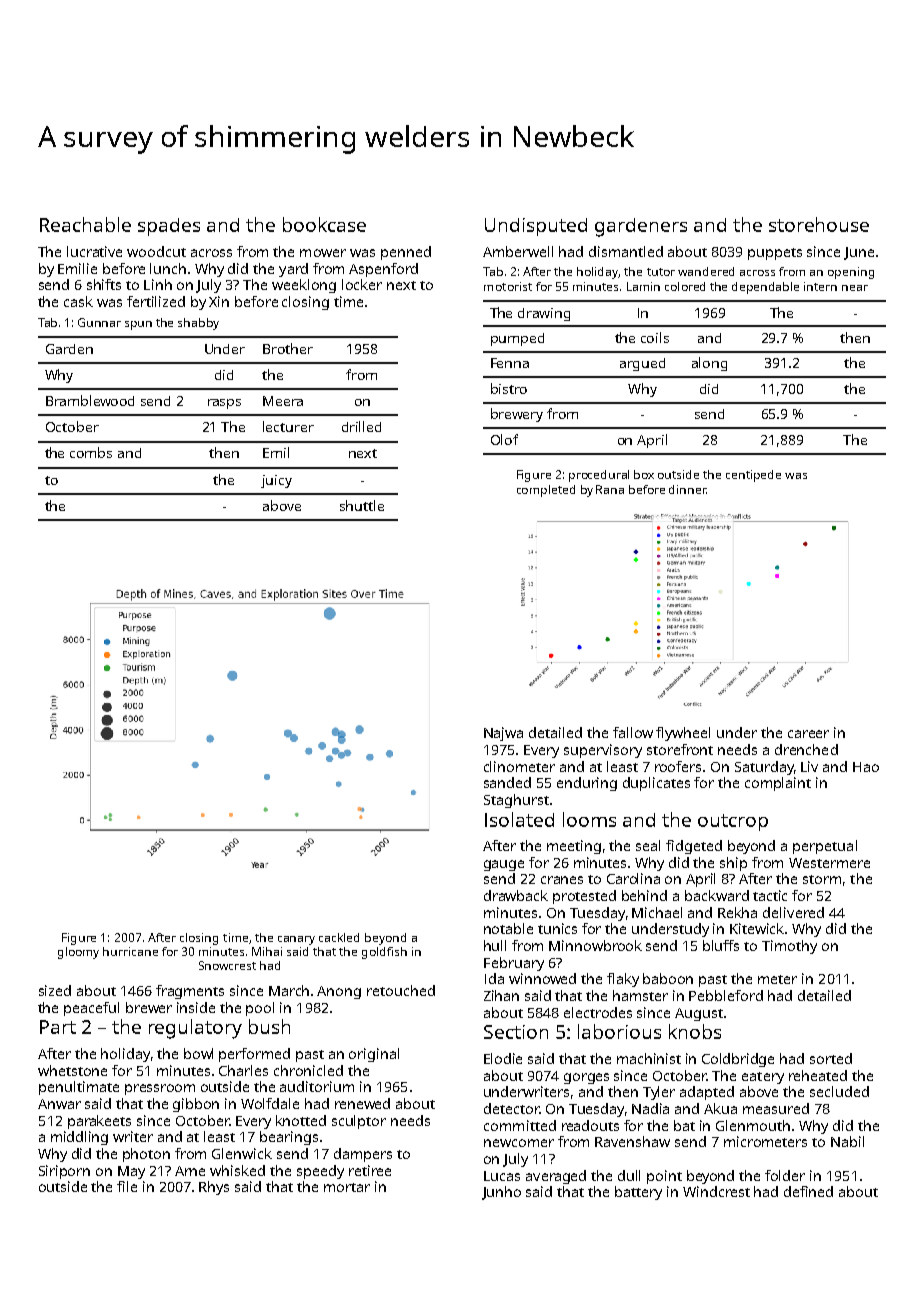  Describe the element at coordinates (169, 227) in the page. I see `spades` at that location.
